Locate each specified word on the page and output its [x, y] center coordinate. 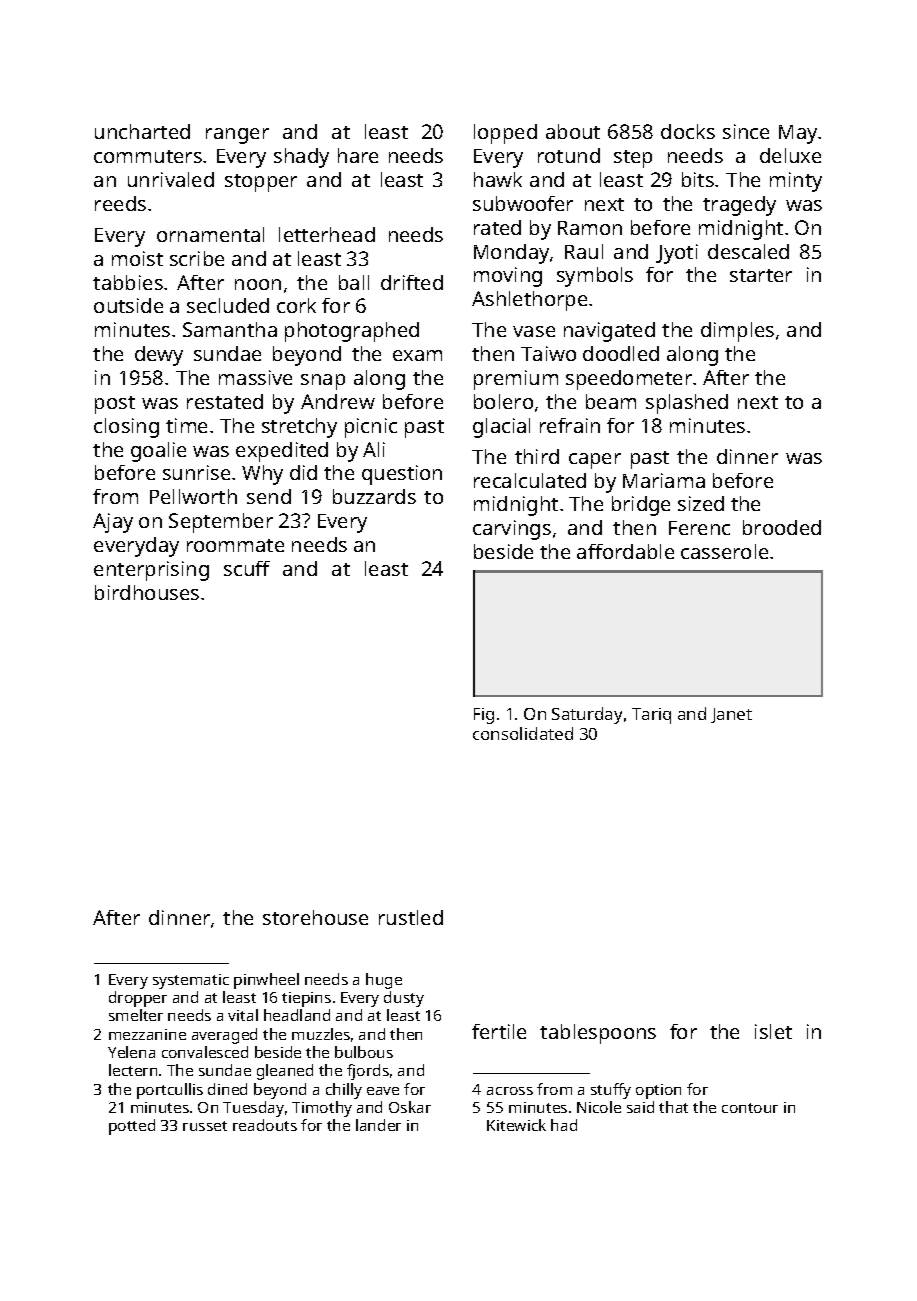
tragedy [739, 206]
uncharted [142, 131]
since [746, 131]
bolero [503, 401]
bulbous [364, 1052]
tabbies [128, 282]
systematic [191, 981]
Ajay [113, 523]
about [573, 131]
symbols [595, 277]
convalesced [205, 1052]
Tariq [651, 716]
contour [750, 1108]
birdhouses [147, 592]
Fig [484, 716]
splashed [687, 404]
